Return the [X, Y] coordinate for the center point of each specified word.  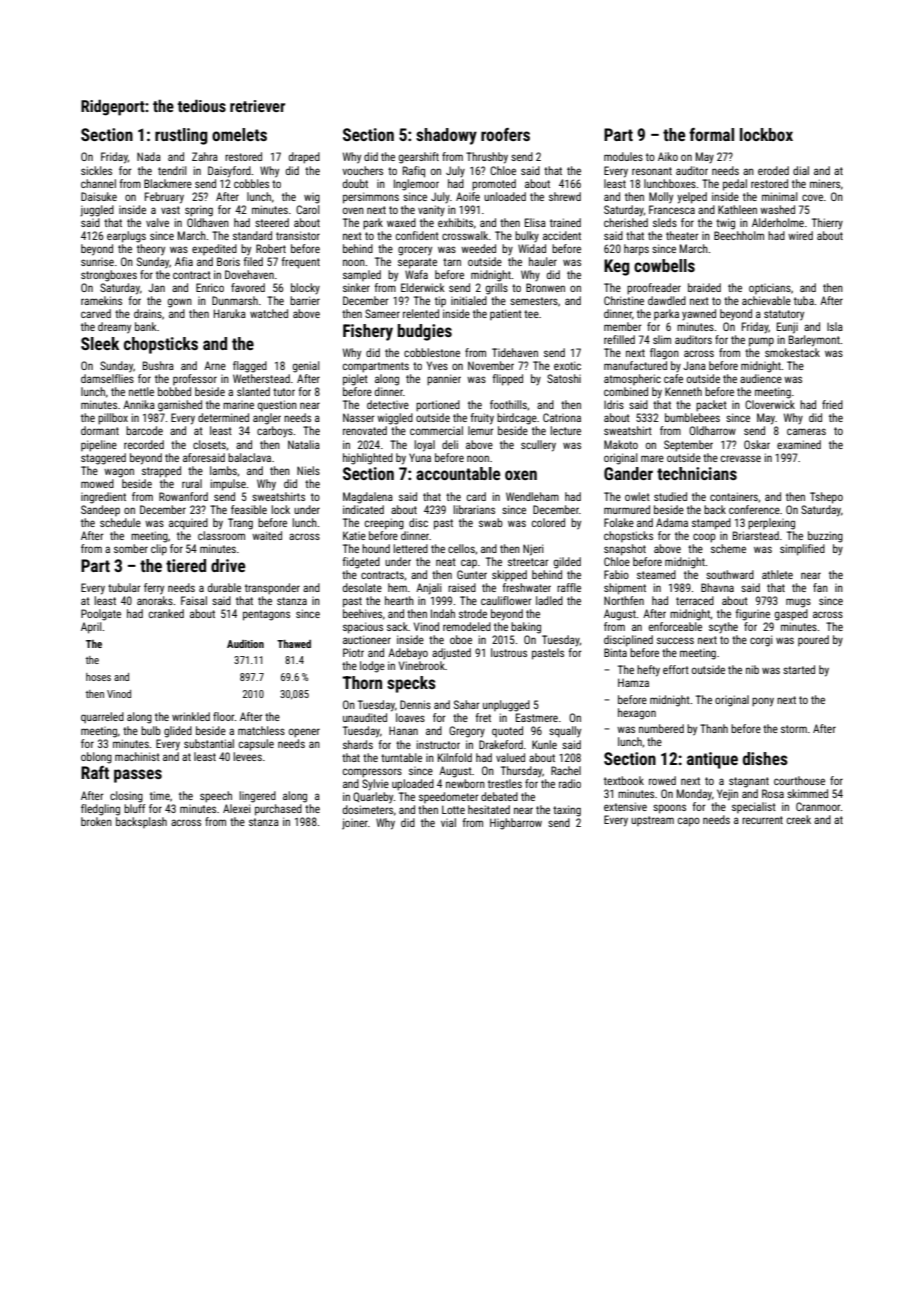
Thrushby [487, 158]
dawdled [667, 300]
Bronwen [545, 287]
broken [96, 821]
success [675, 640]
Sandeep [100, 510]
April [91, 628]
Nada [149, 156]
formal [711, 134]
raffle [569, 587]
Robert [271, 248]
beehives [362, 613]
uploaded [413, 785]
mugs [798, 603]
